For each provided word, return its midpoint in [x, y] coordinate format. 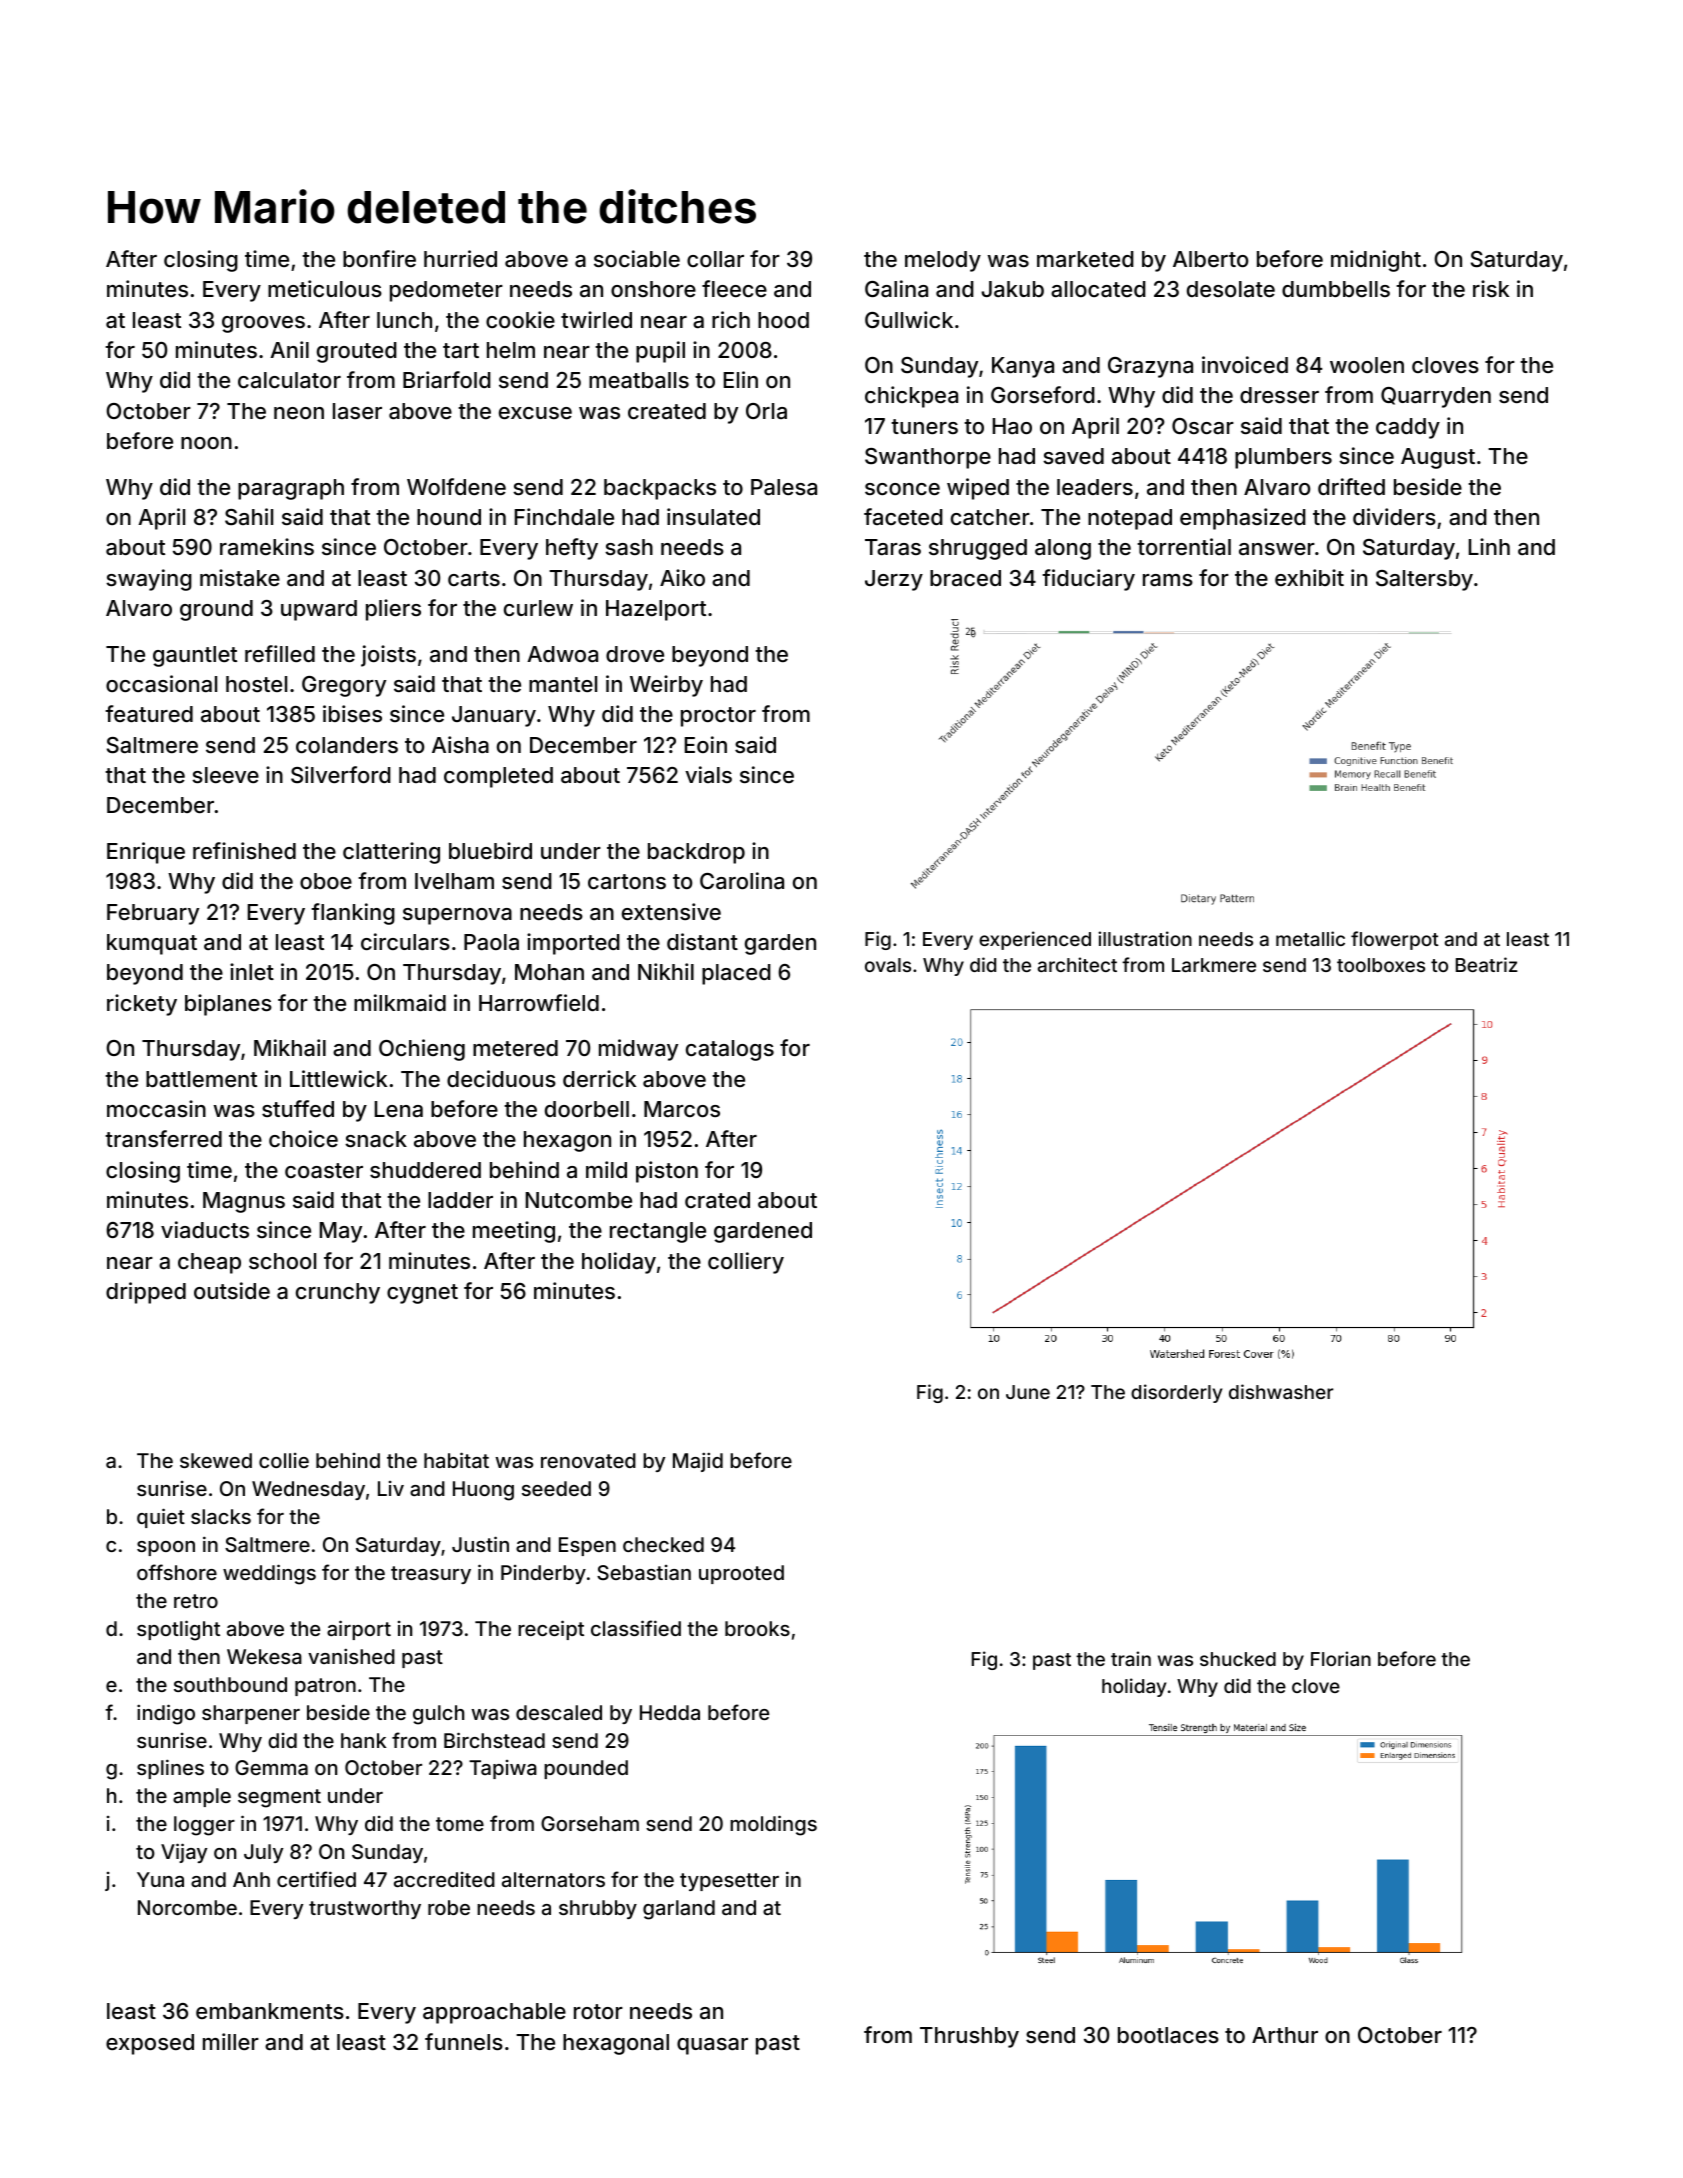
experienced [1035, 940]
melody [943, 261]
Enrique [146, 853]
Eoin [706, 744]
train [1131, 1658]
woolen [1367, 365]
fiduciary [1088, 580]
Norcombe [187, 1907]
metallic [1310, 938]
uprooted [741, 1574]
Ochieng [422, 1050]
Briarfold [447, 380]
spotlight [178, 1630]
